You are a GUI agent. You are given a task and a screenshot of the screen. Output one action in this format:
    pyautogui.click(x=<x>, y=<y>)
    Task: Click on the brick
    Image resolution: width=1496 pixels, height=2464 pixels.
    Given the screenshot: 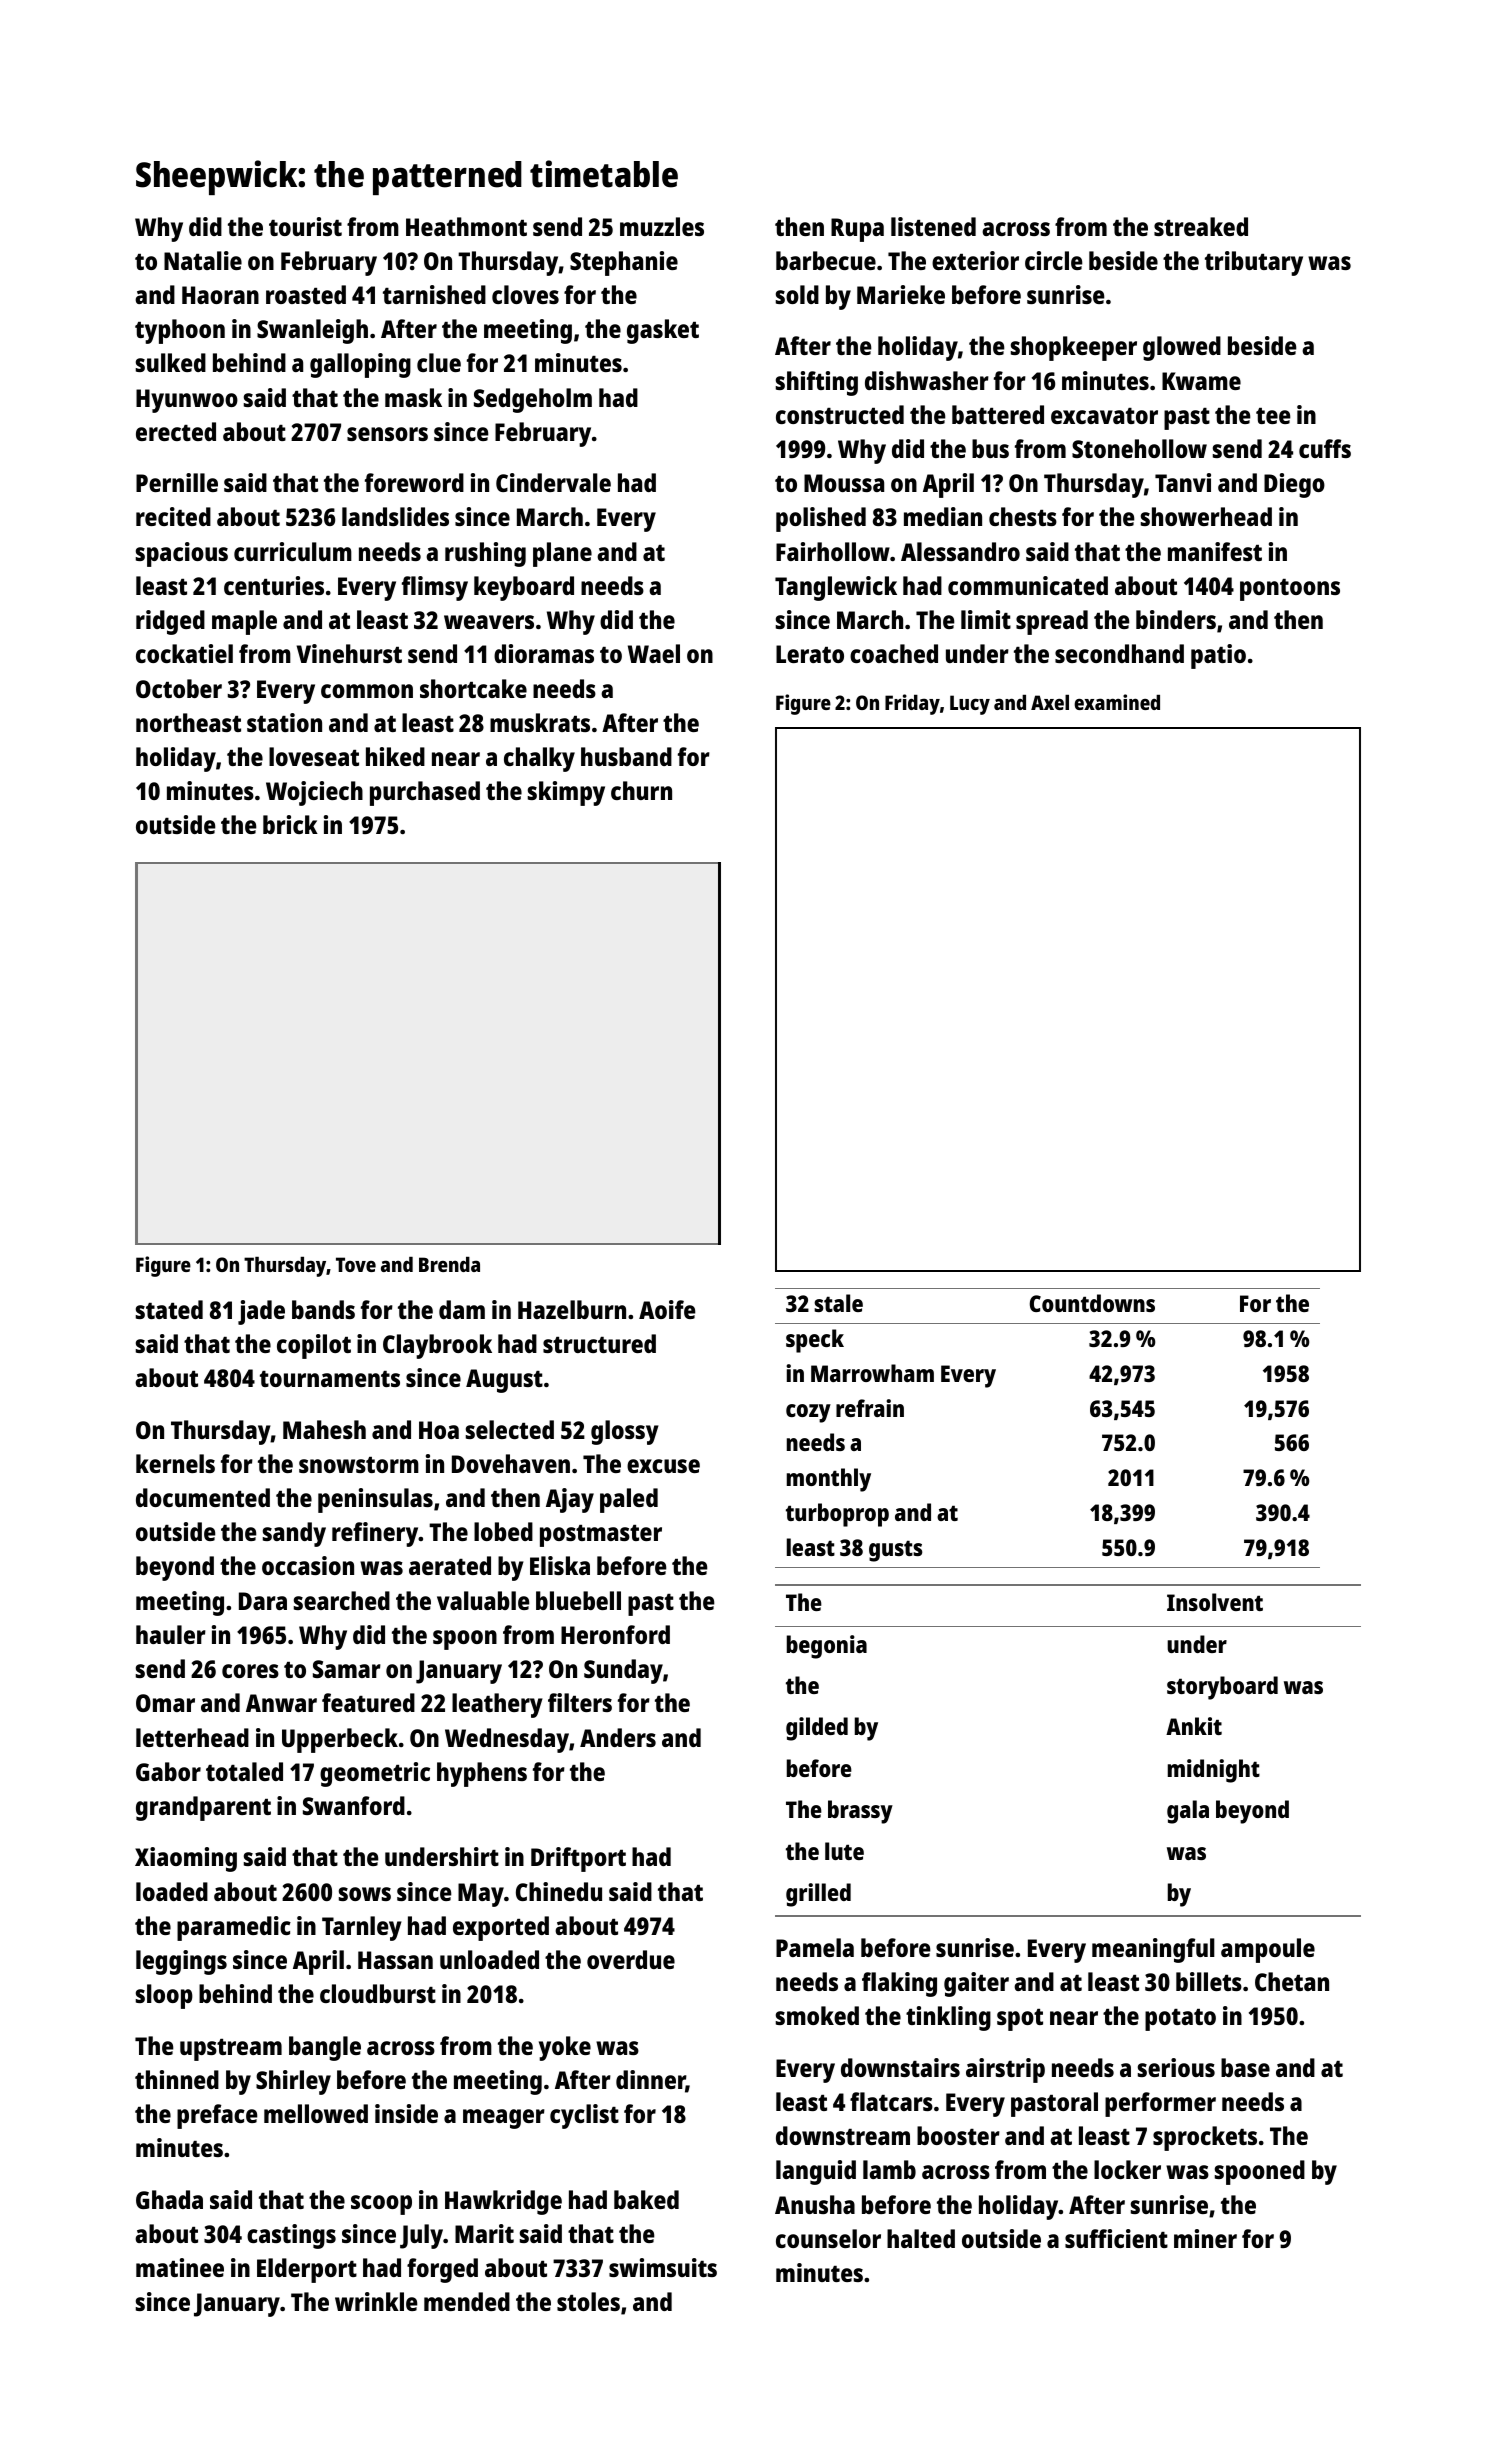 What is the action you would take?
    pyautogui.click(x=290, y=824)
